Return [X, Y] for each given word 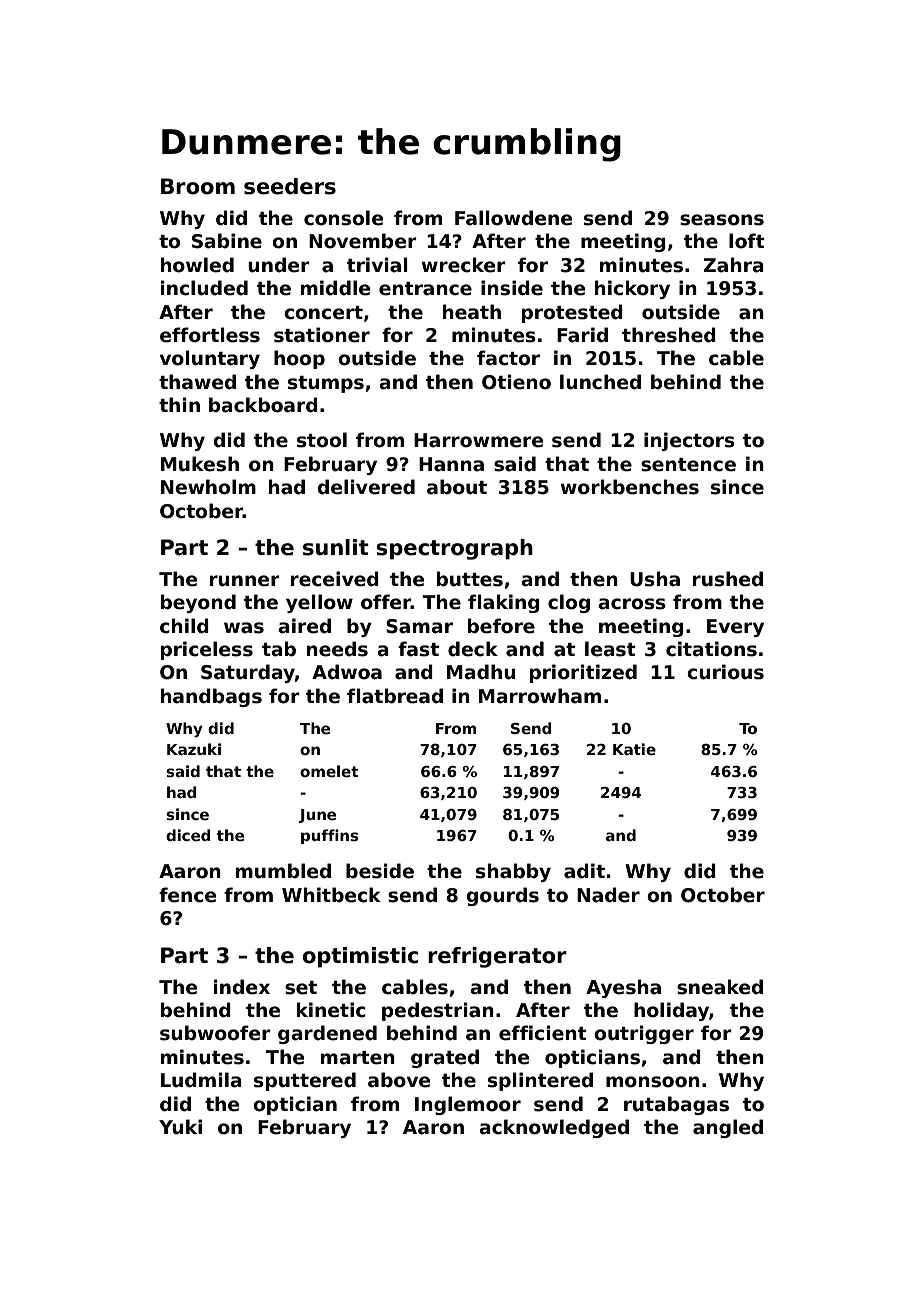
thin [179, 404]
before [501, 626]
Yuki [180, 1127]
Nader [608, 895]
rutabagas [676, 1105]
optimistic [360, 957]
